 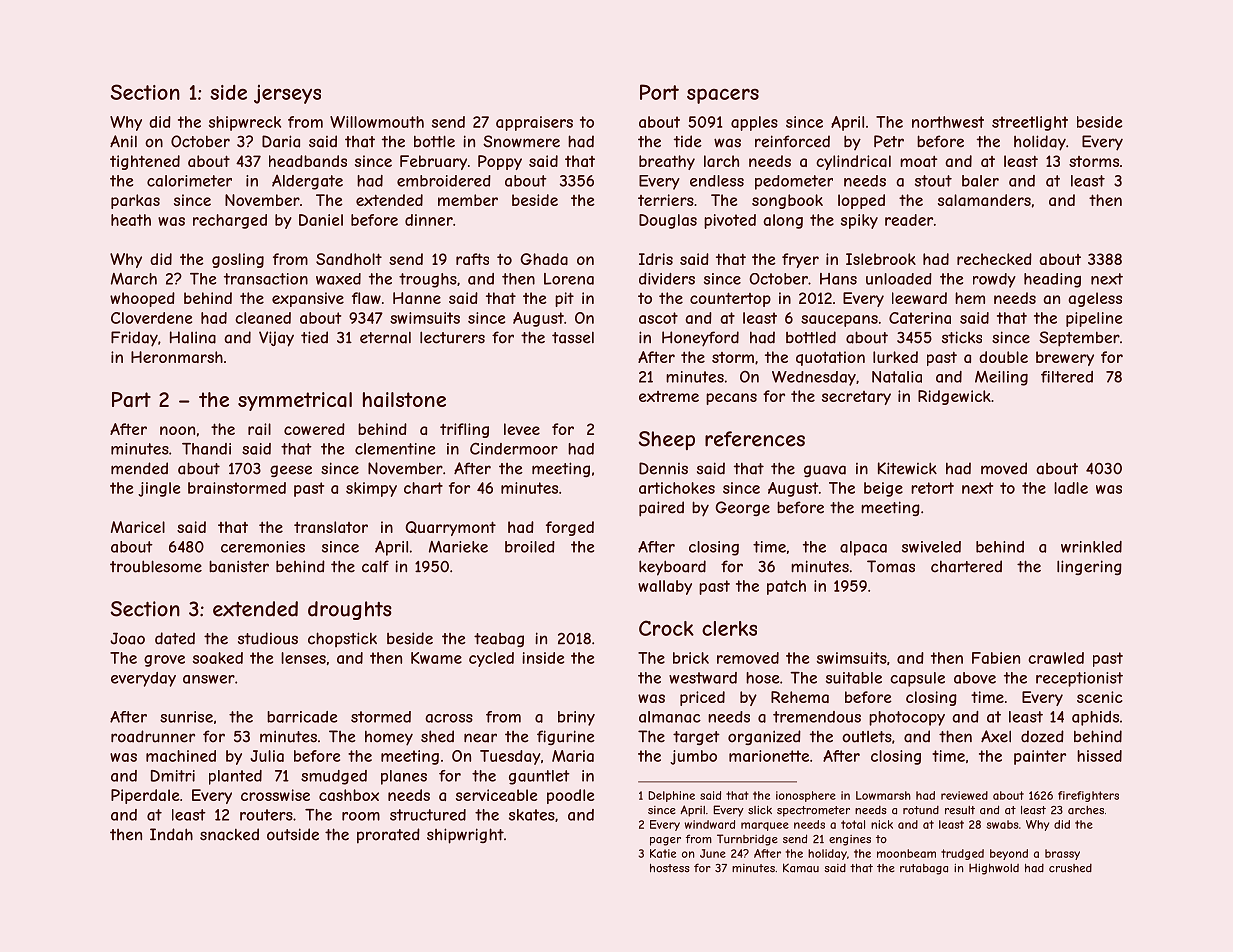 I want to click on hailstone, so click(x=404, y=400).
